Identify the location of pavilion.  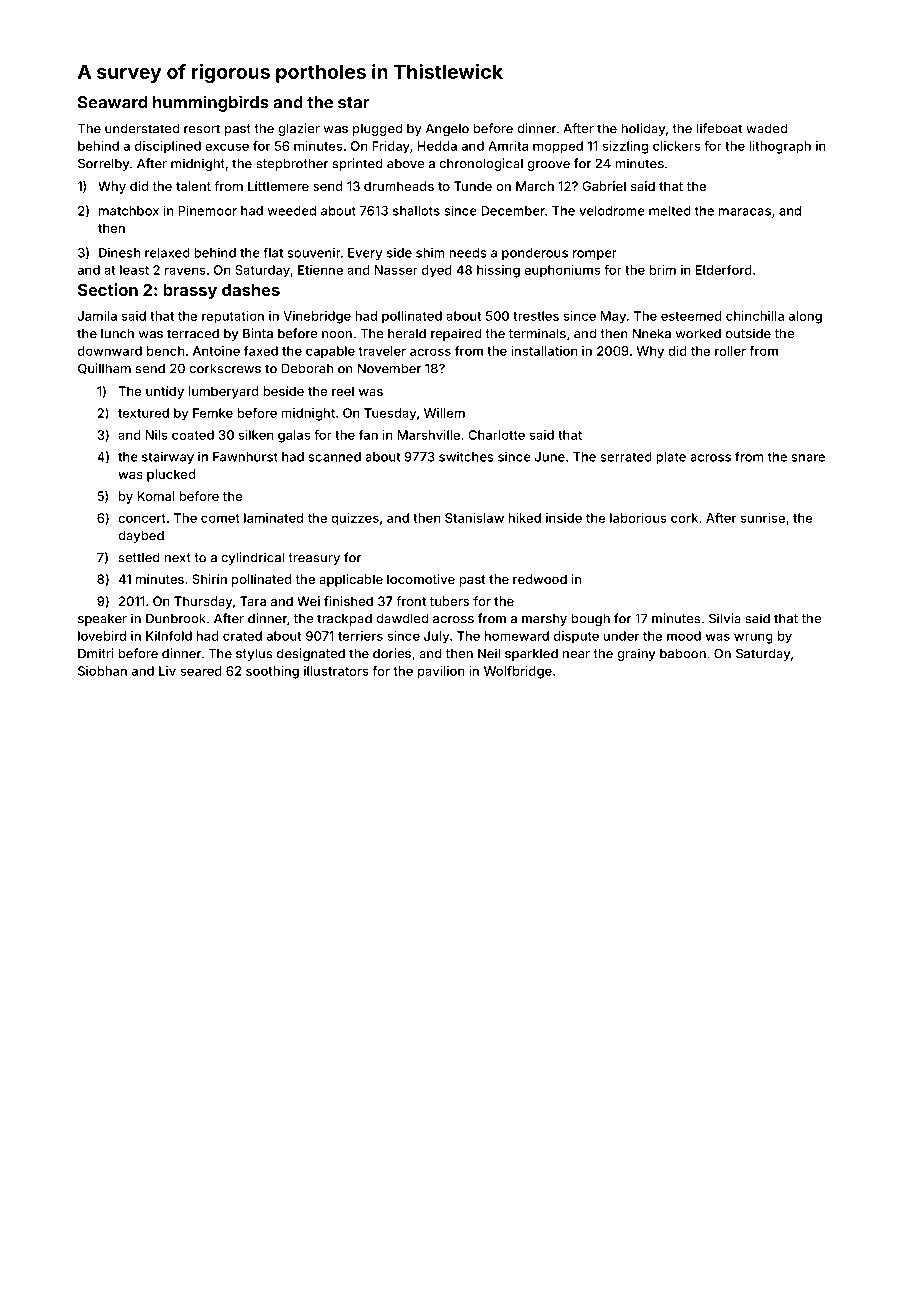
(441, 672).
